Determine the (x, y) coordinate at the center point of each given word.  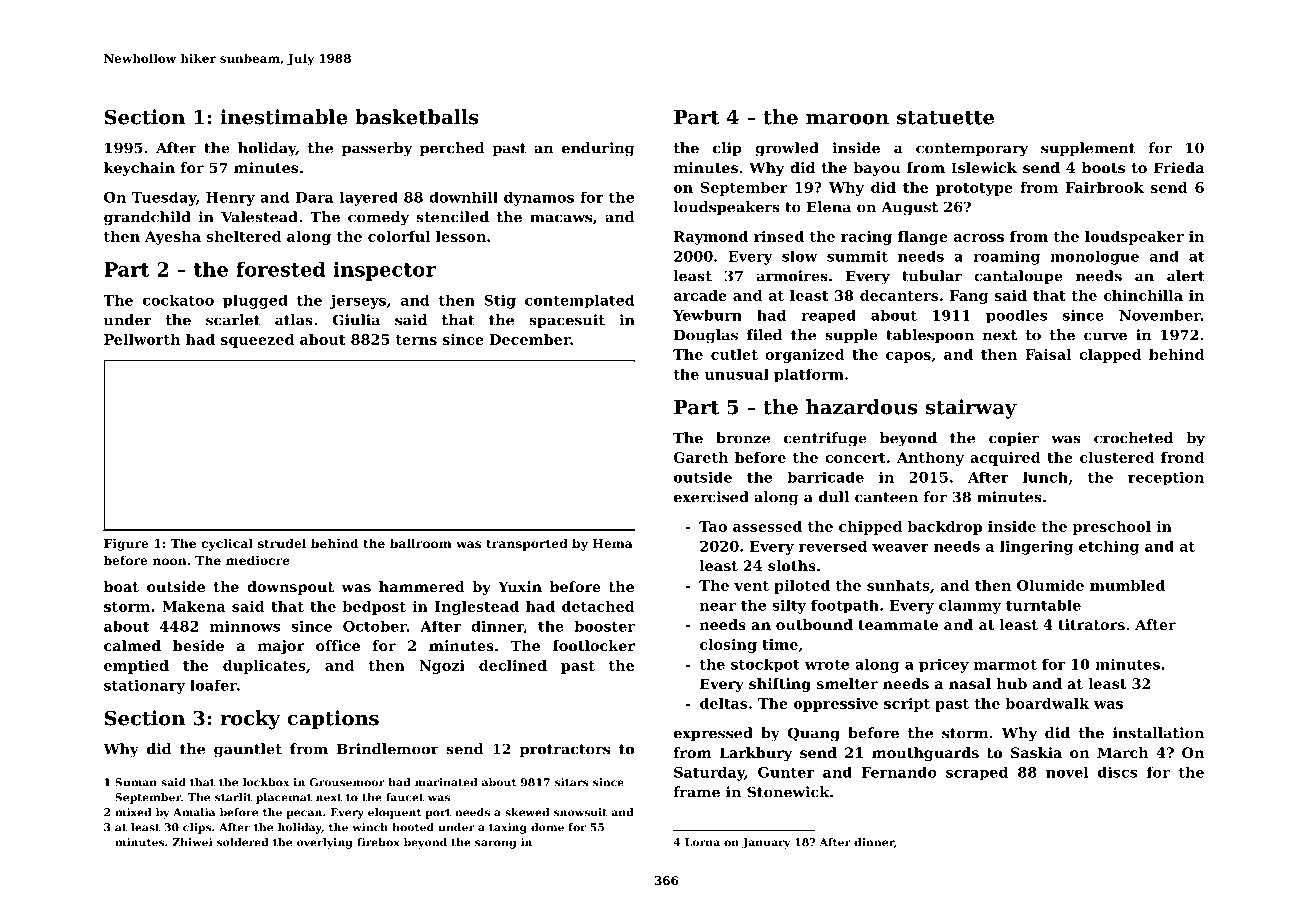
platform (809, 376)
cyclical (227, 544)
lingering (1036, 547)
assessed (767, 526)
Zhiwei (192, 842)
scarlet (233, 320)
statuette (945, 118)
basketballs (417, 117)
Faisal (1048, 354)
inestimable (283, 117)
